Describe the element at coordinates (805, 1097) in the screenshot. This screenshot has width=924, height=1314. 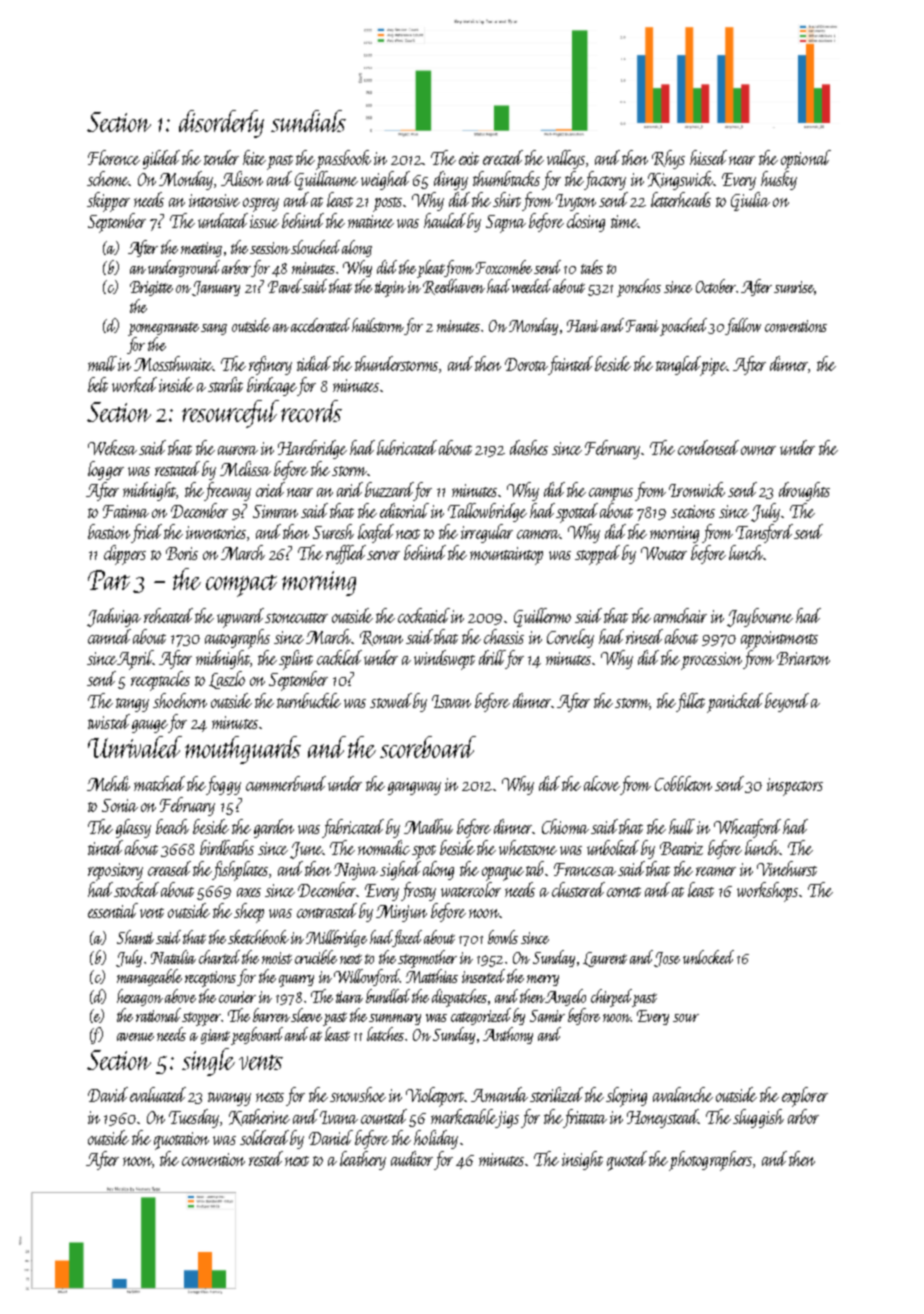
I see `explorer` at that location.
